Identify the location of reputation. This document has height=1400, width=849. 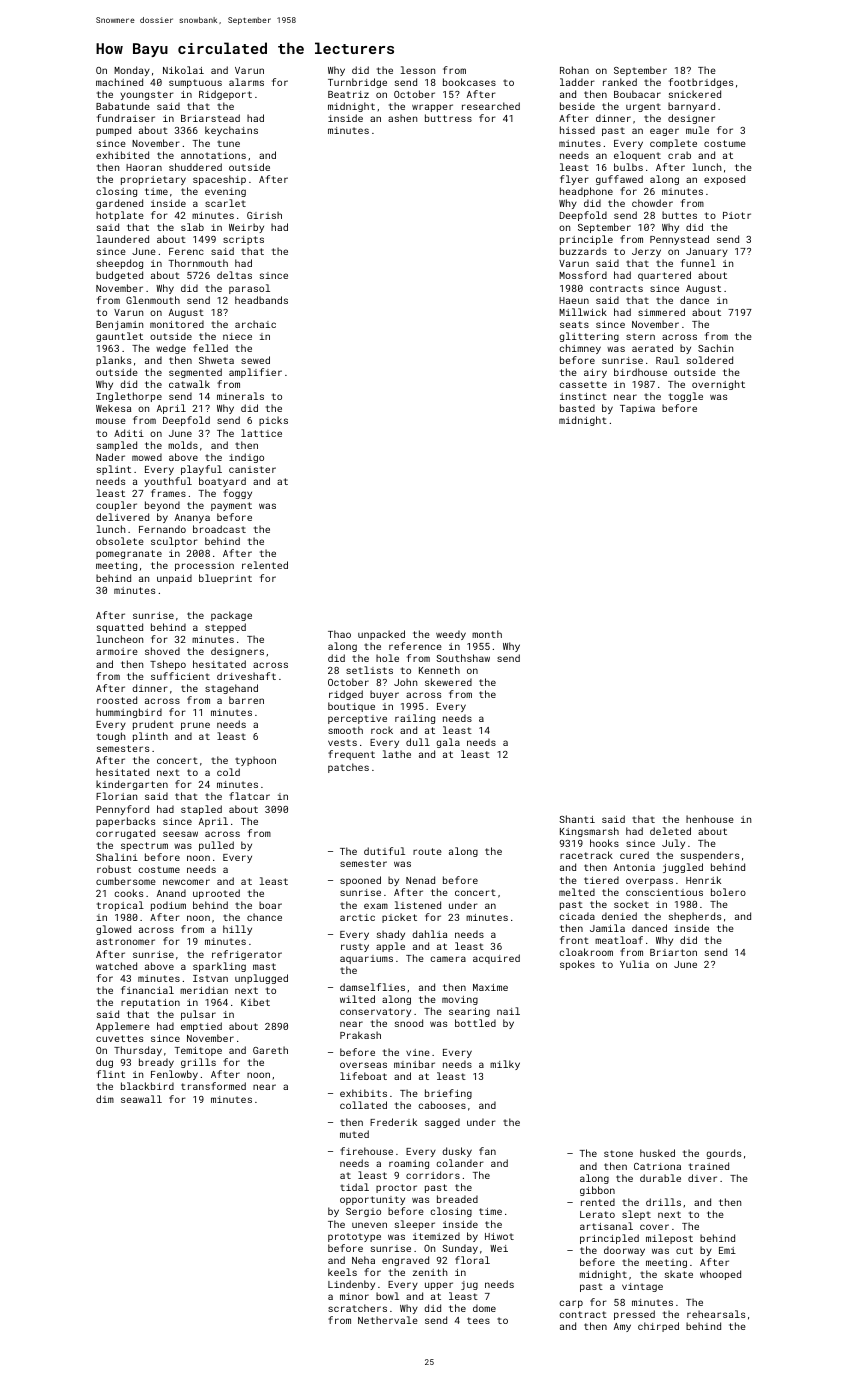
(150, 1003).
